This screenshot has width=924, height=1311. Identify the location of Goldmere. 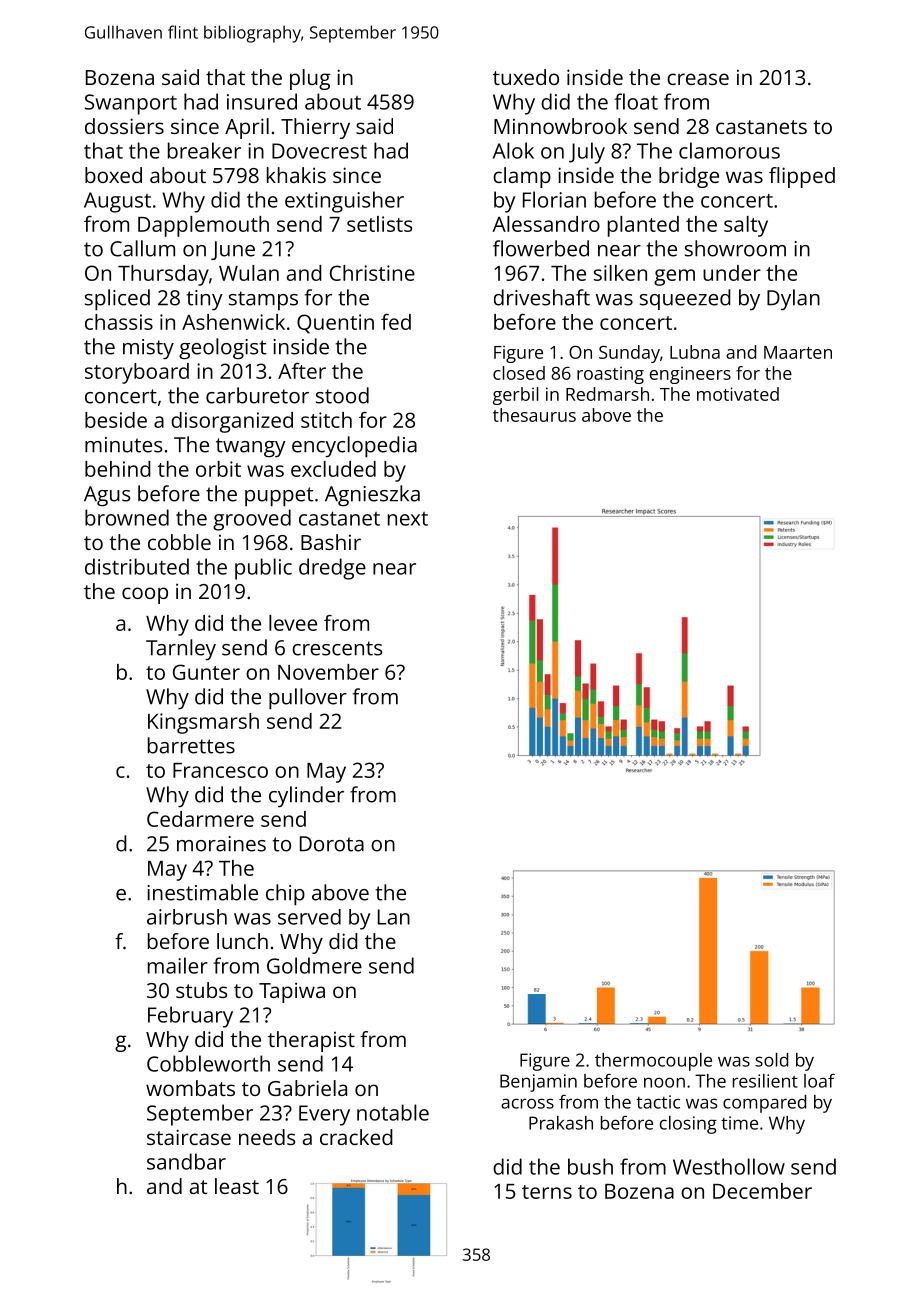
(314, 965).
